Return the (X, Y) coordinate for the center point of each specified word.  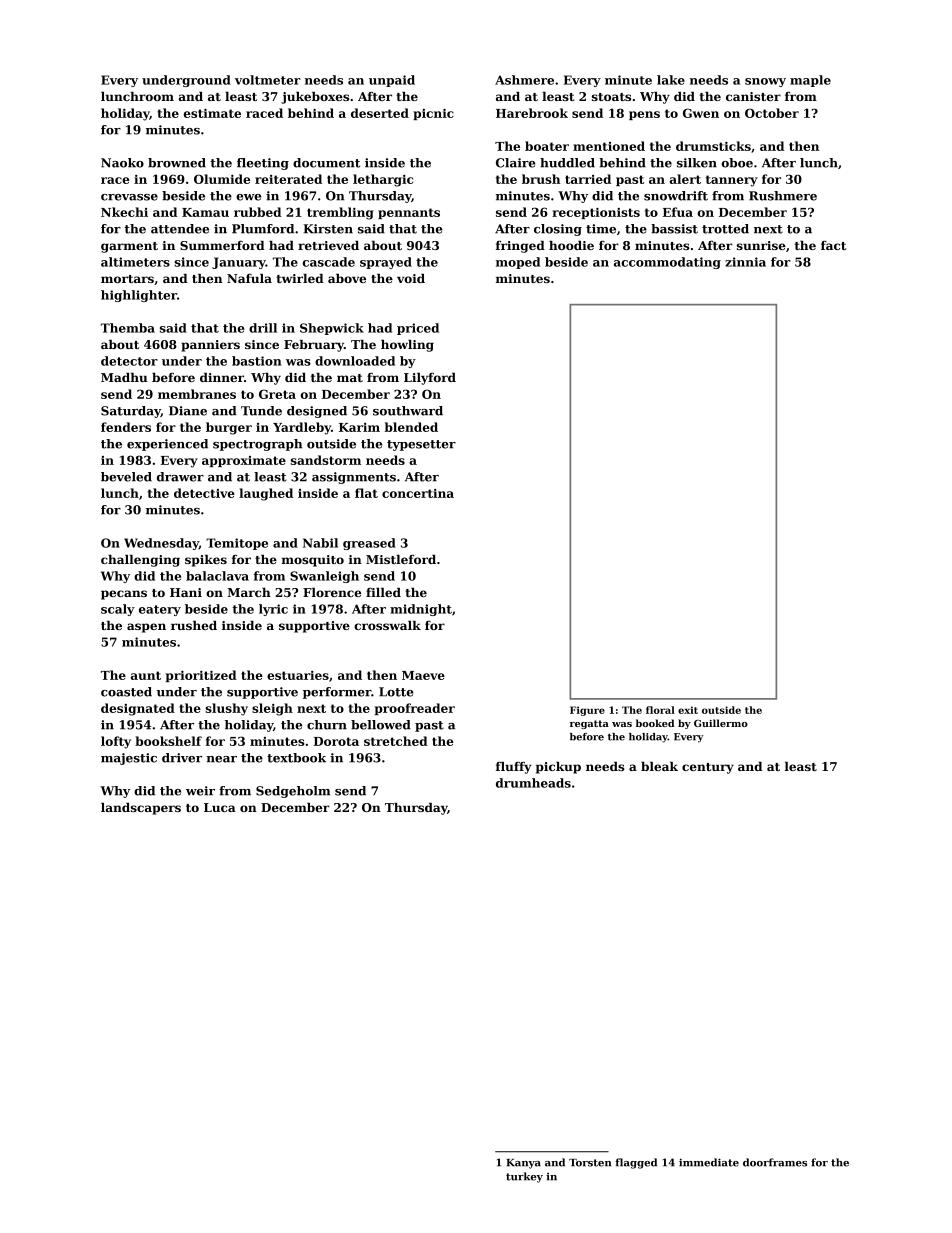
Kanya (523, 1164)
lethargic (383, 180)
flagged (636, 1163)
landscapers (141, 809)
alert (685, 179)
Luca (220, 807)
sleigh (272, 709)
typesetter (421, 445)
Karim (359, 427)
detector (129, 361)
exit (688, 710)
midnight (421, 610)
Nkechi (124, 212)
